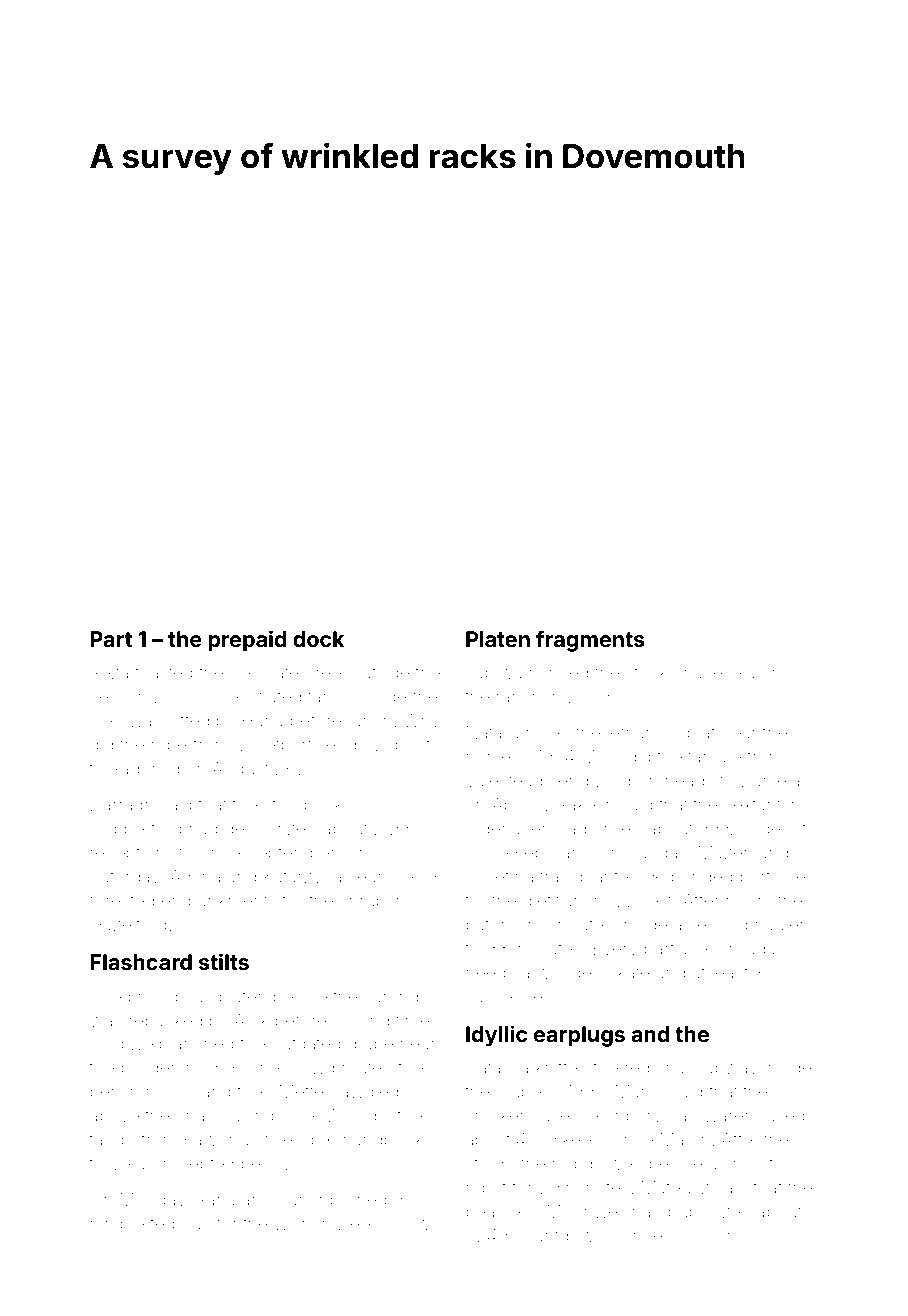  Describe the element at coordinates (254, 1091) in the screenshot. I see `then` at that location.
